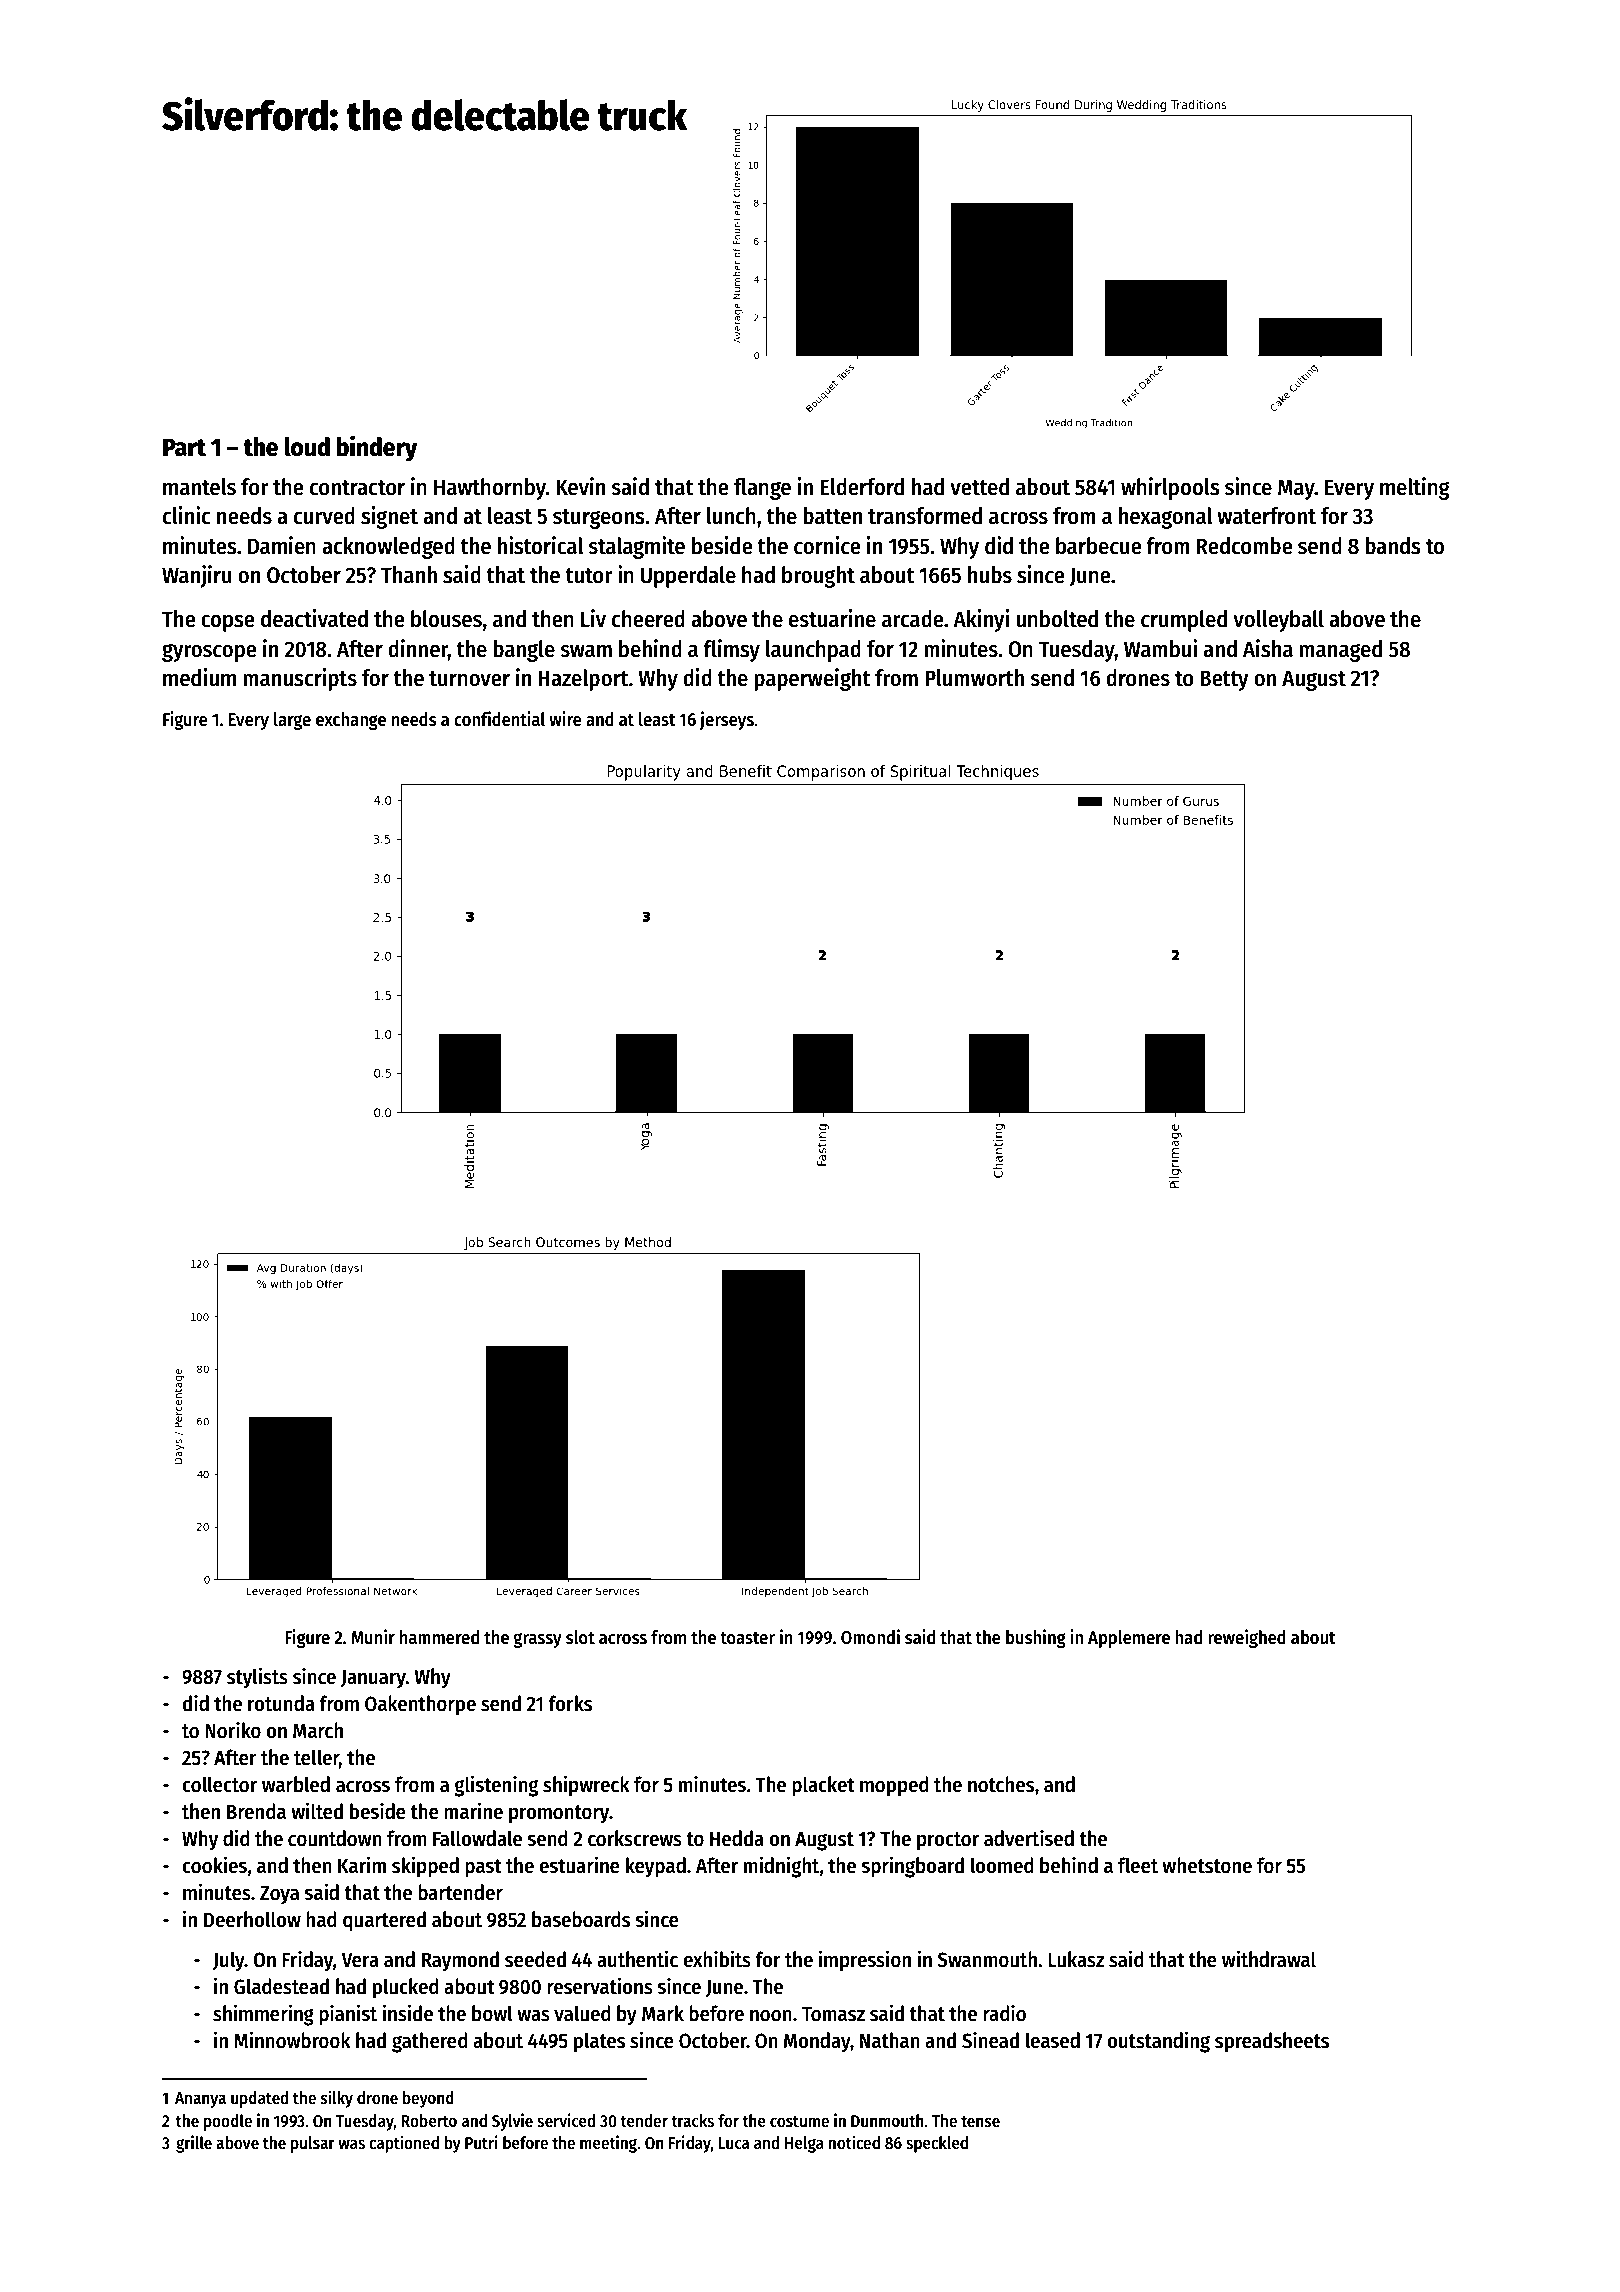 The image size is (1620, 2292). What do you see at coordinates (351, 721) in the screenshot?
I see `exchange` at bounding box center [351, 721].
